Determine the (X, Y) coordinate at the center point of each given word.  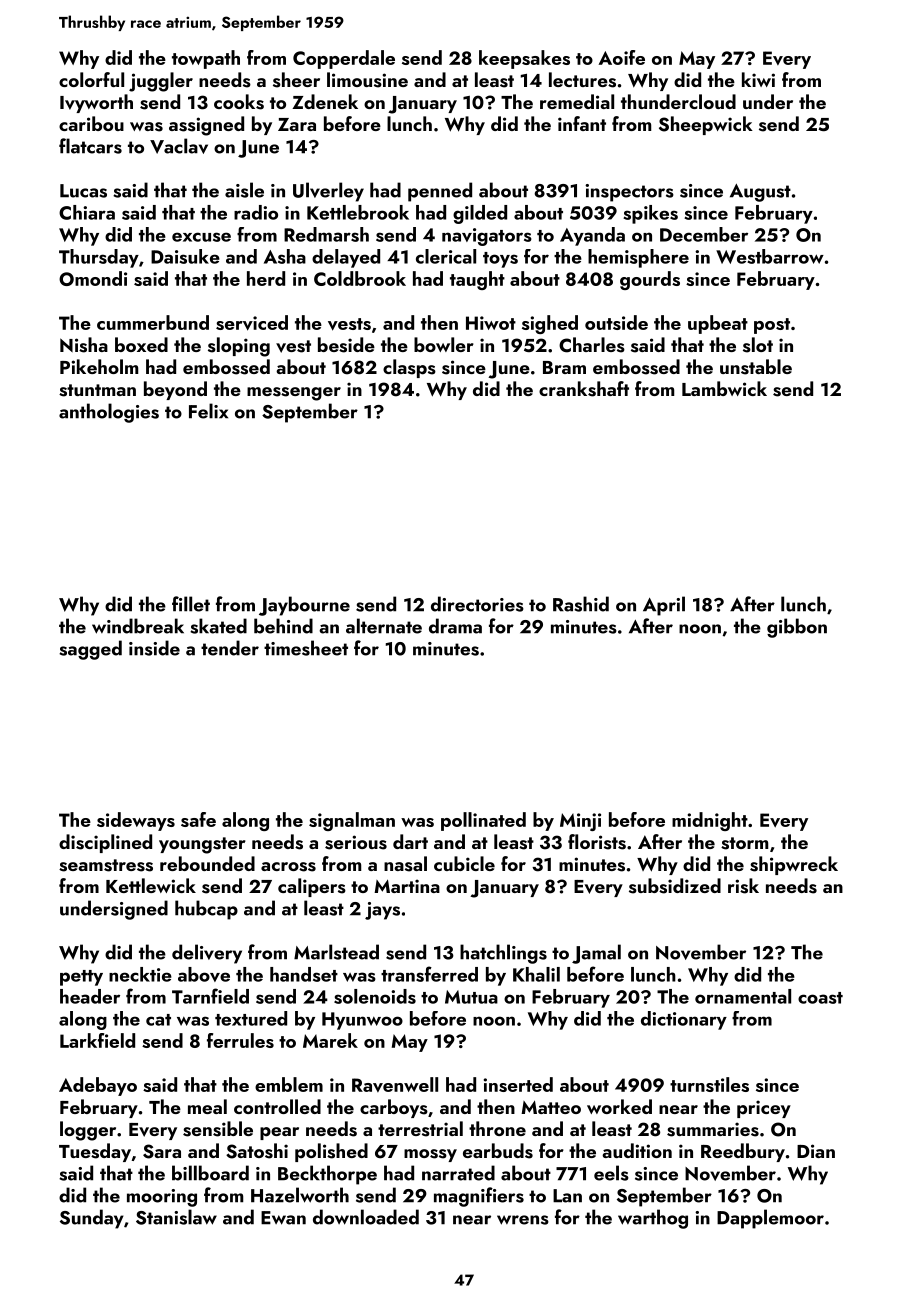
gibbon (797, 628)
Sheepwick (706, 125)
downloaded (366, 1217)
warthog (653, 1219)
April (664, 606)
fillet (191, 604)
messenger (294, 394)
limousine (367, 80)
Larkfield (97, 1040)
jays (382, 911)
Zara (297, 124)
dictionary (684, 1020)
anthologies (109, 413)
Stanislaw (176, 1217)
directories (477, 604)
